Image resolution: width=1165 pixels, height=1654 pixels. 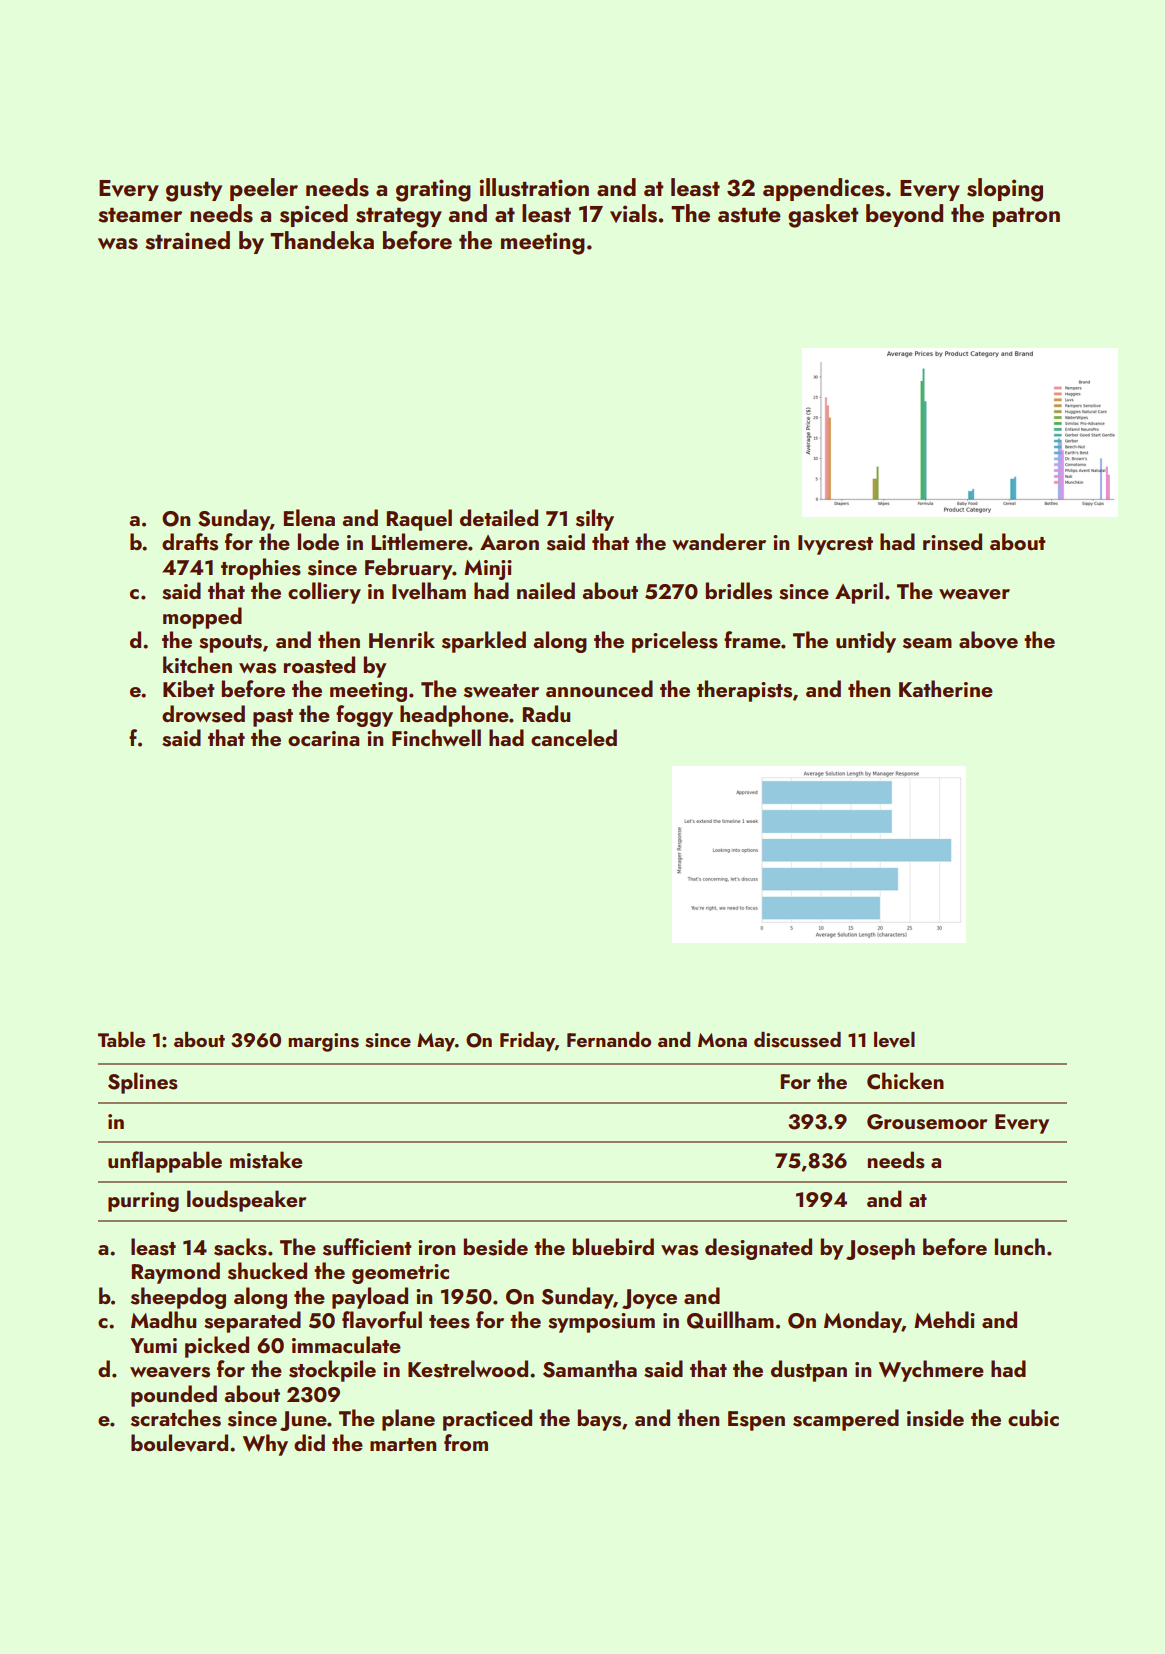 What do you see at coordinates (599, 688) in the page?
I see `announced` at bounding box center [599, 688].
